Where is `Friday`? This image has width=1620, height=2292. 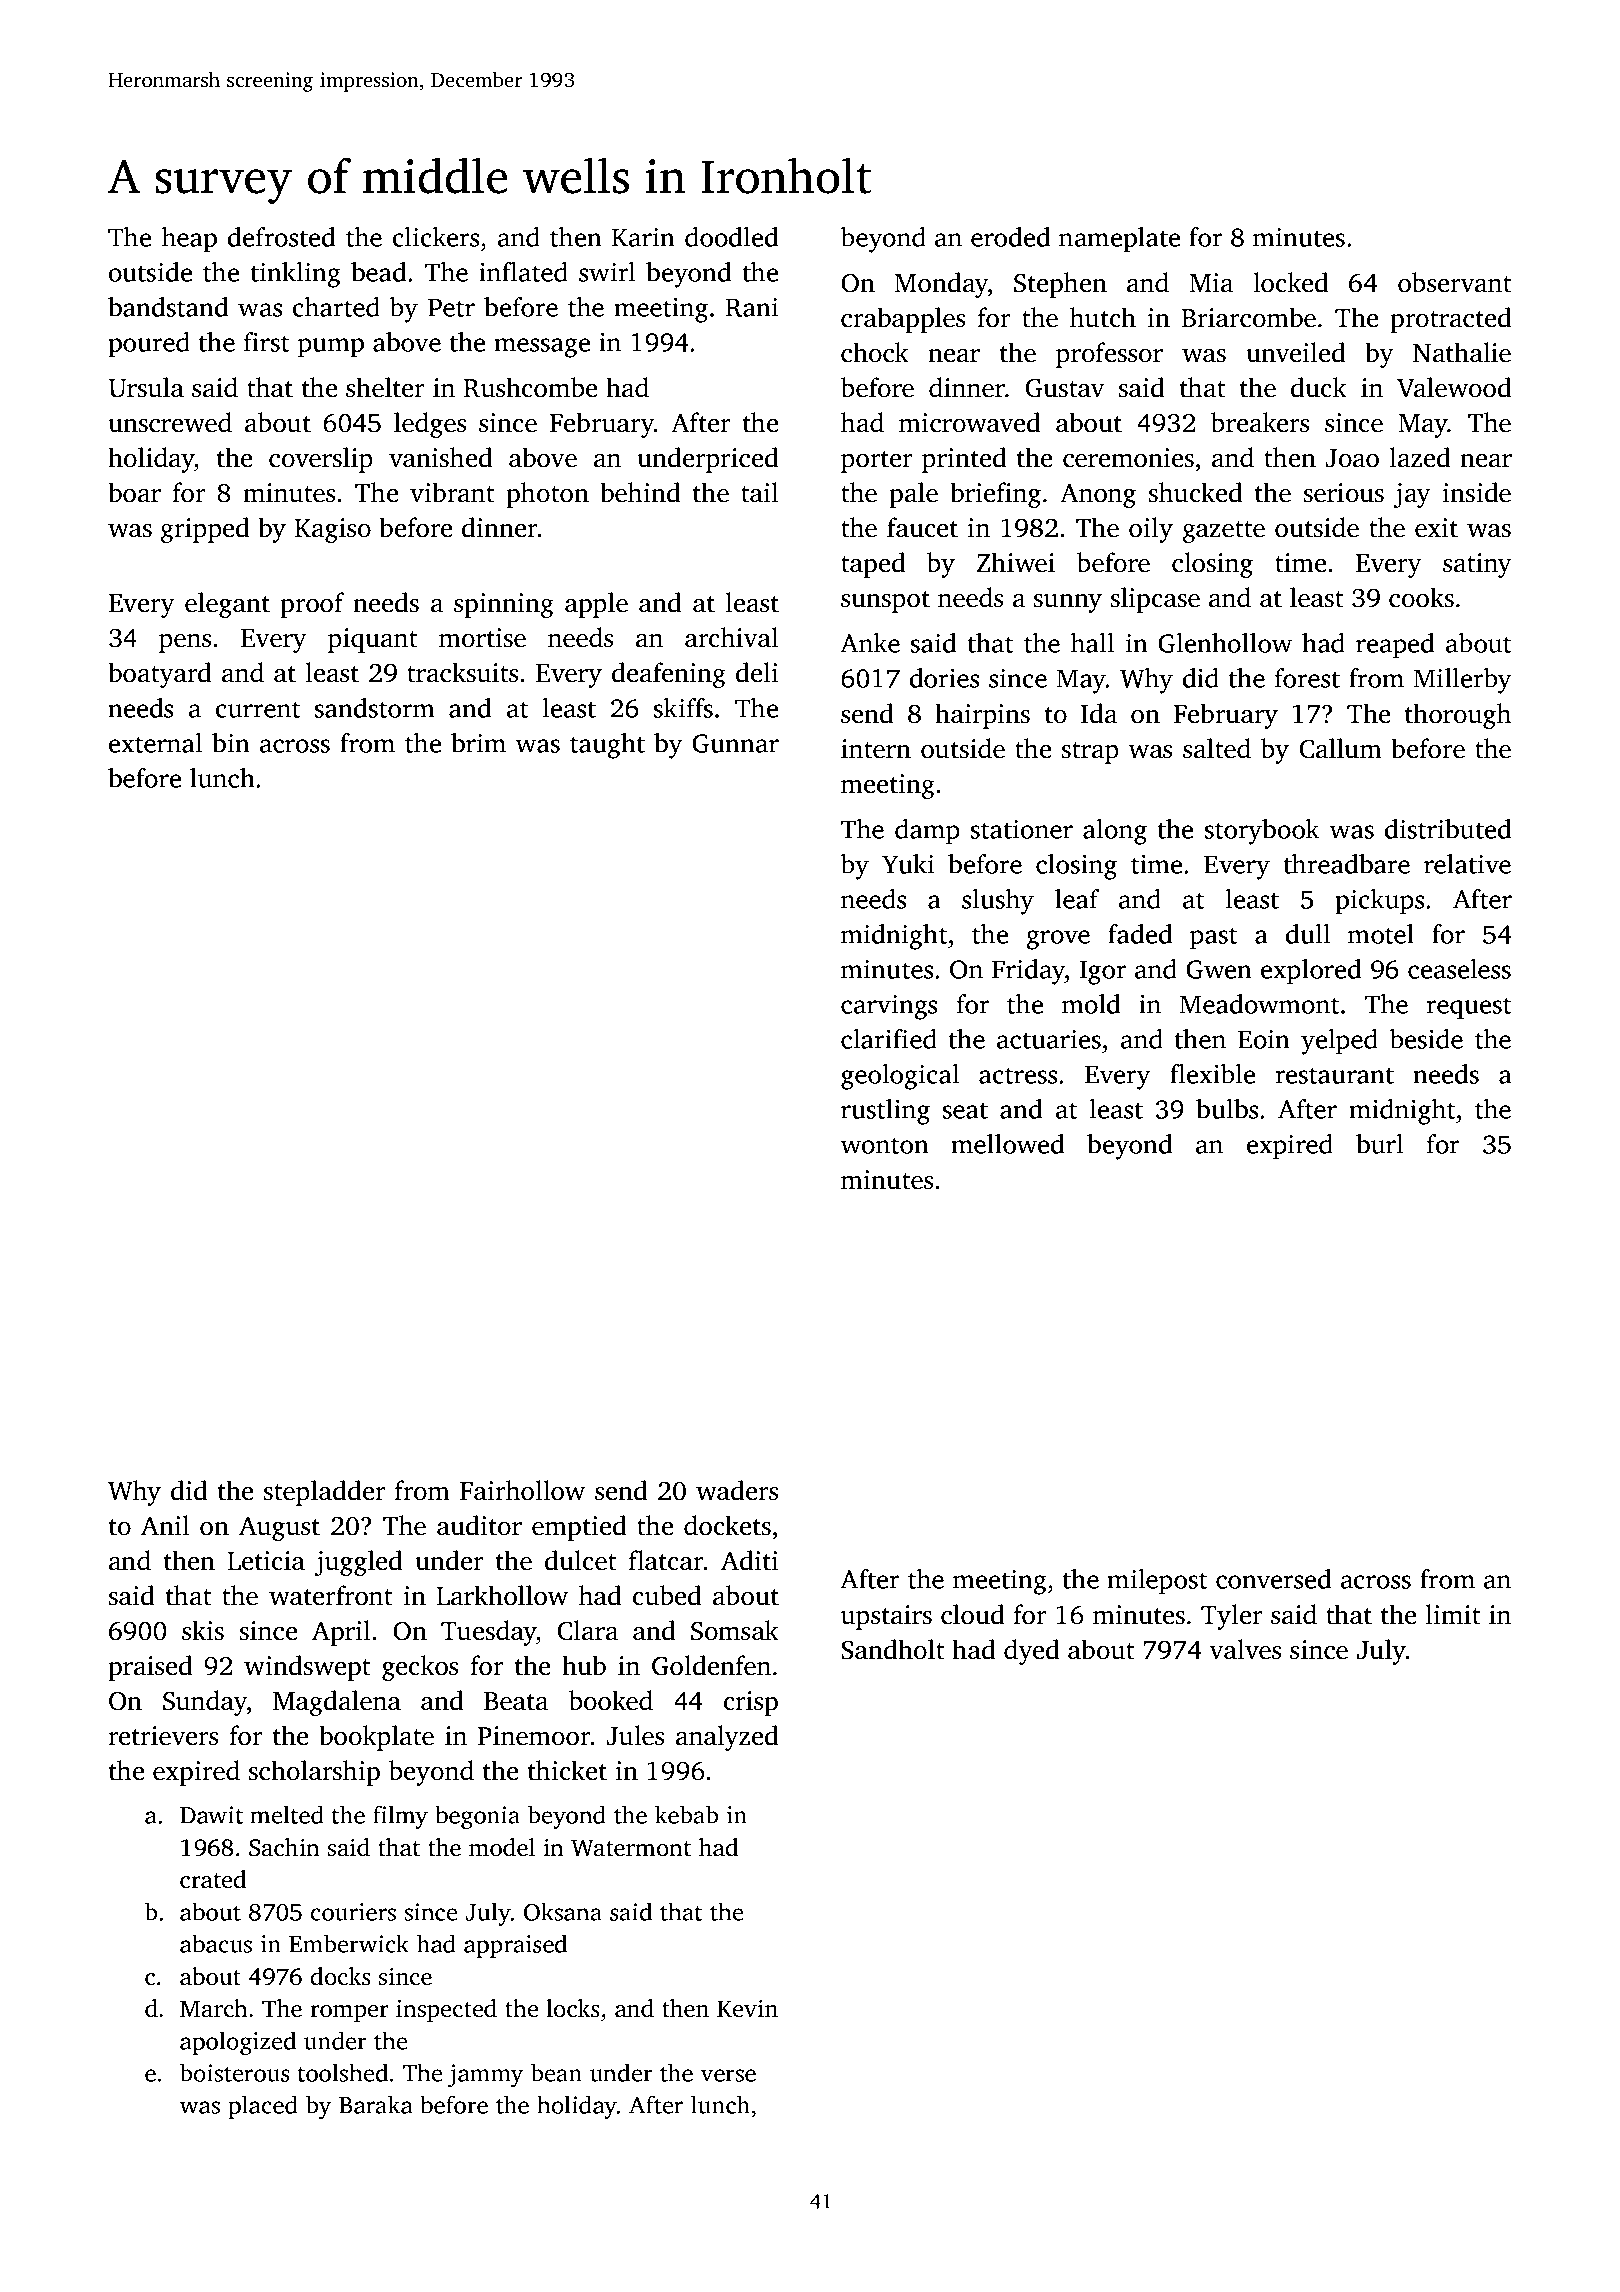 Friday is located at coordinates (1028, 972).
